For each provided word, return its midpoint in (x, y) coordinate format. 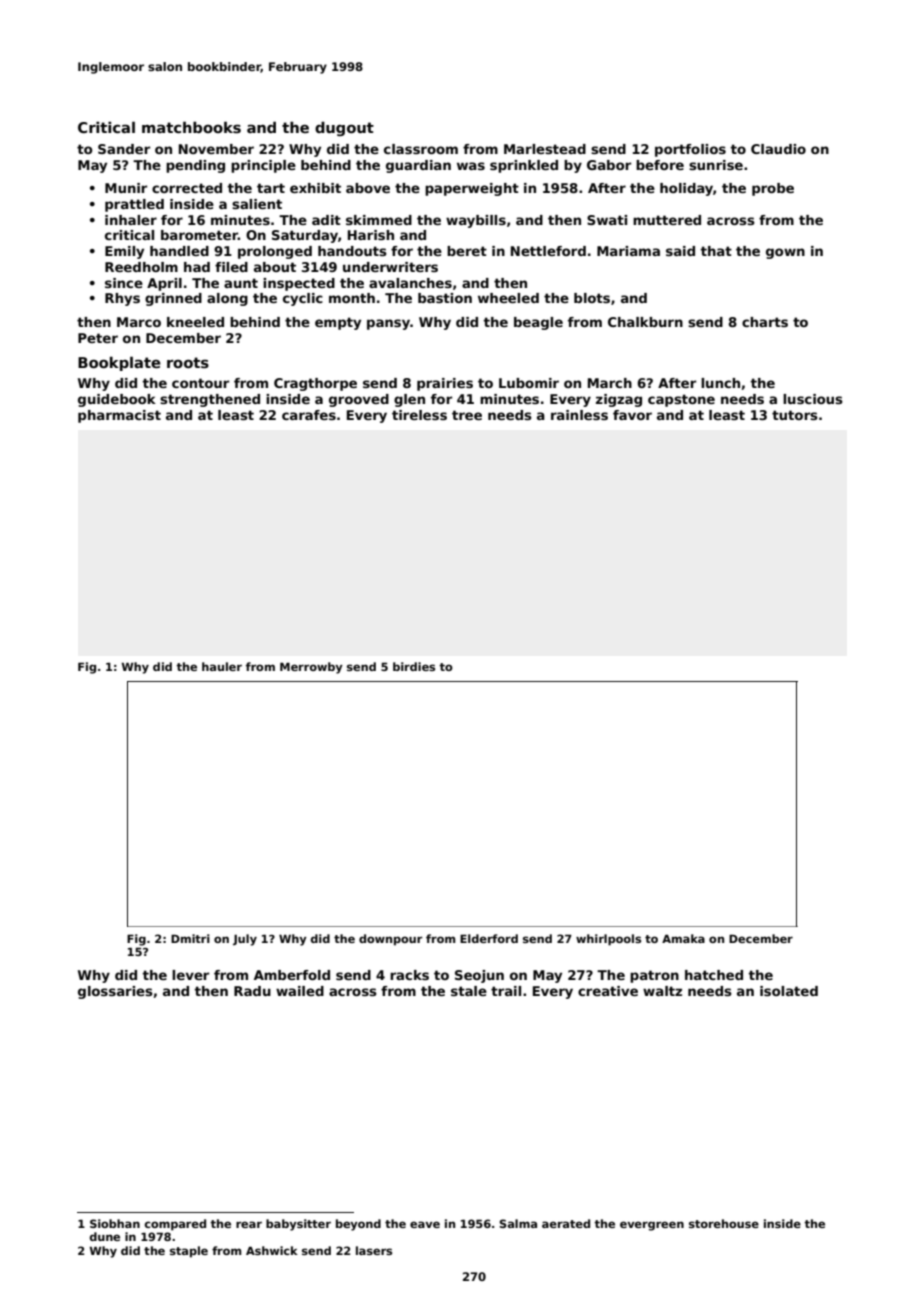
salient (257, 204)
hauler (222, 666)
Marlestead (545, 149)
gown (785, 253)
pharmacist (119, 416)
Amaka (683, 938)
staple (189, 1252)
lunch (720, 383)
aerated (566, 1223)
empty (338, 323)
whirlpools (608, 940)
